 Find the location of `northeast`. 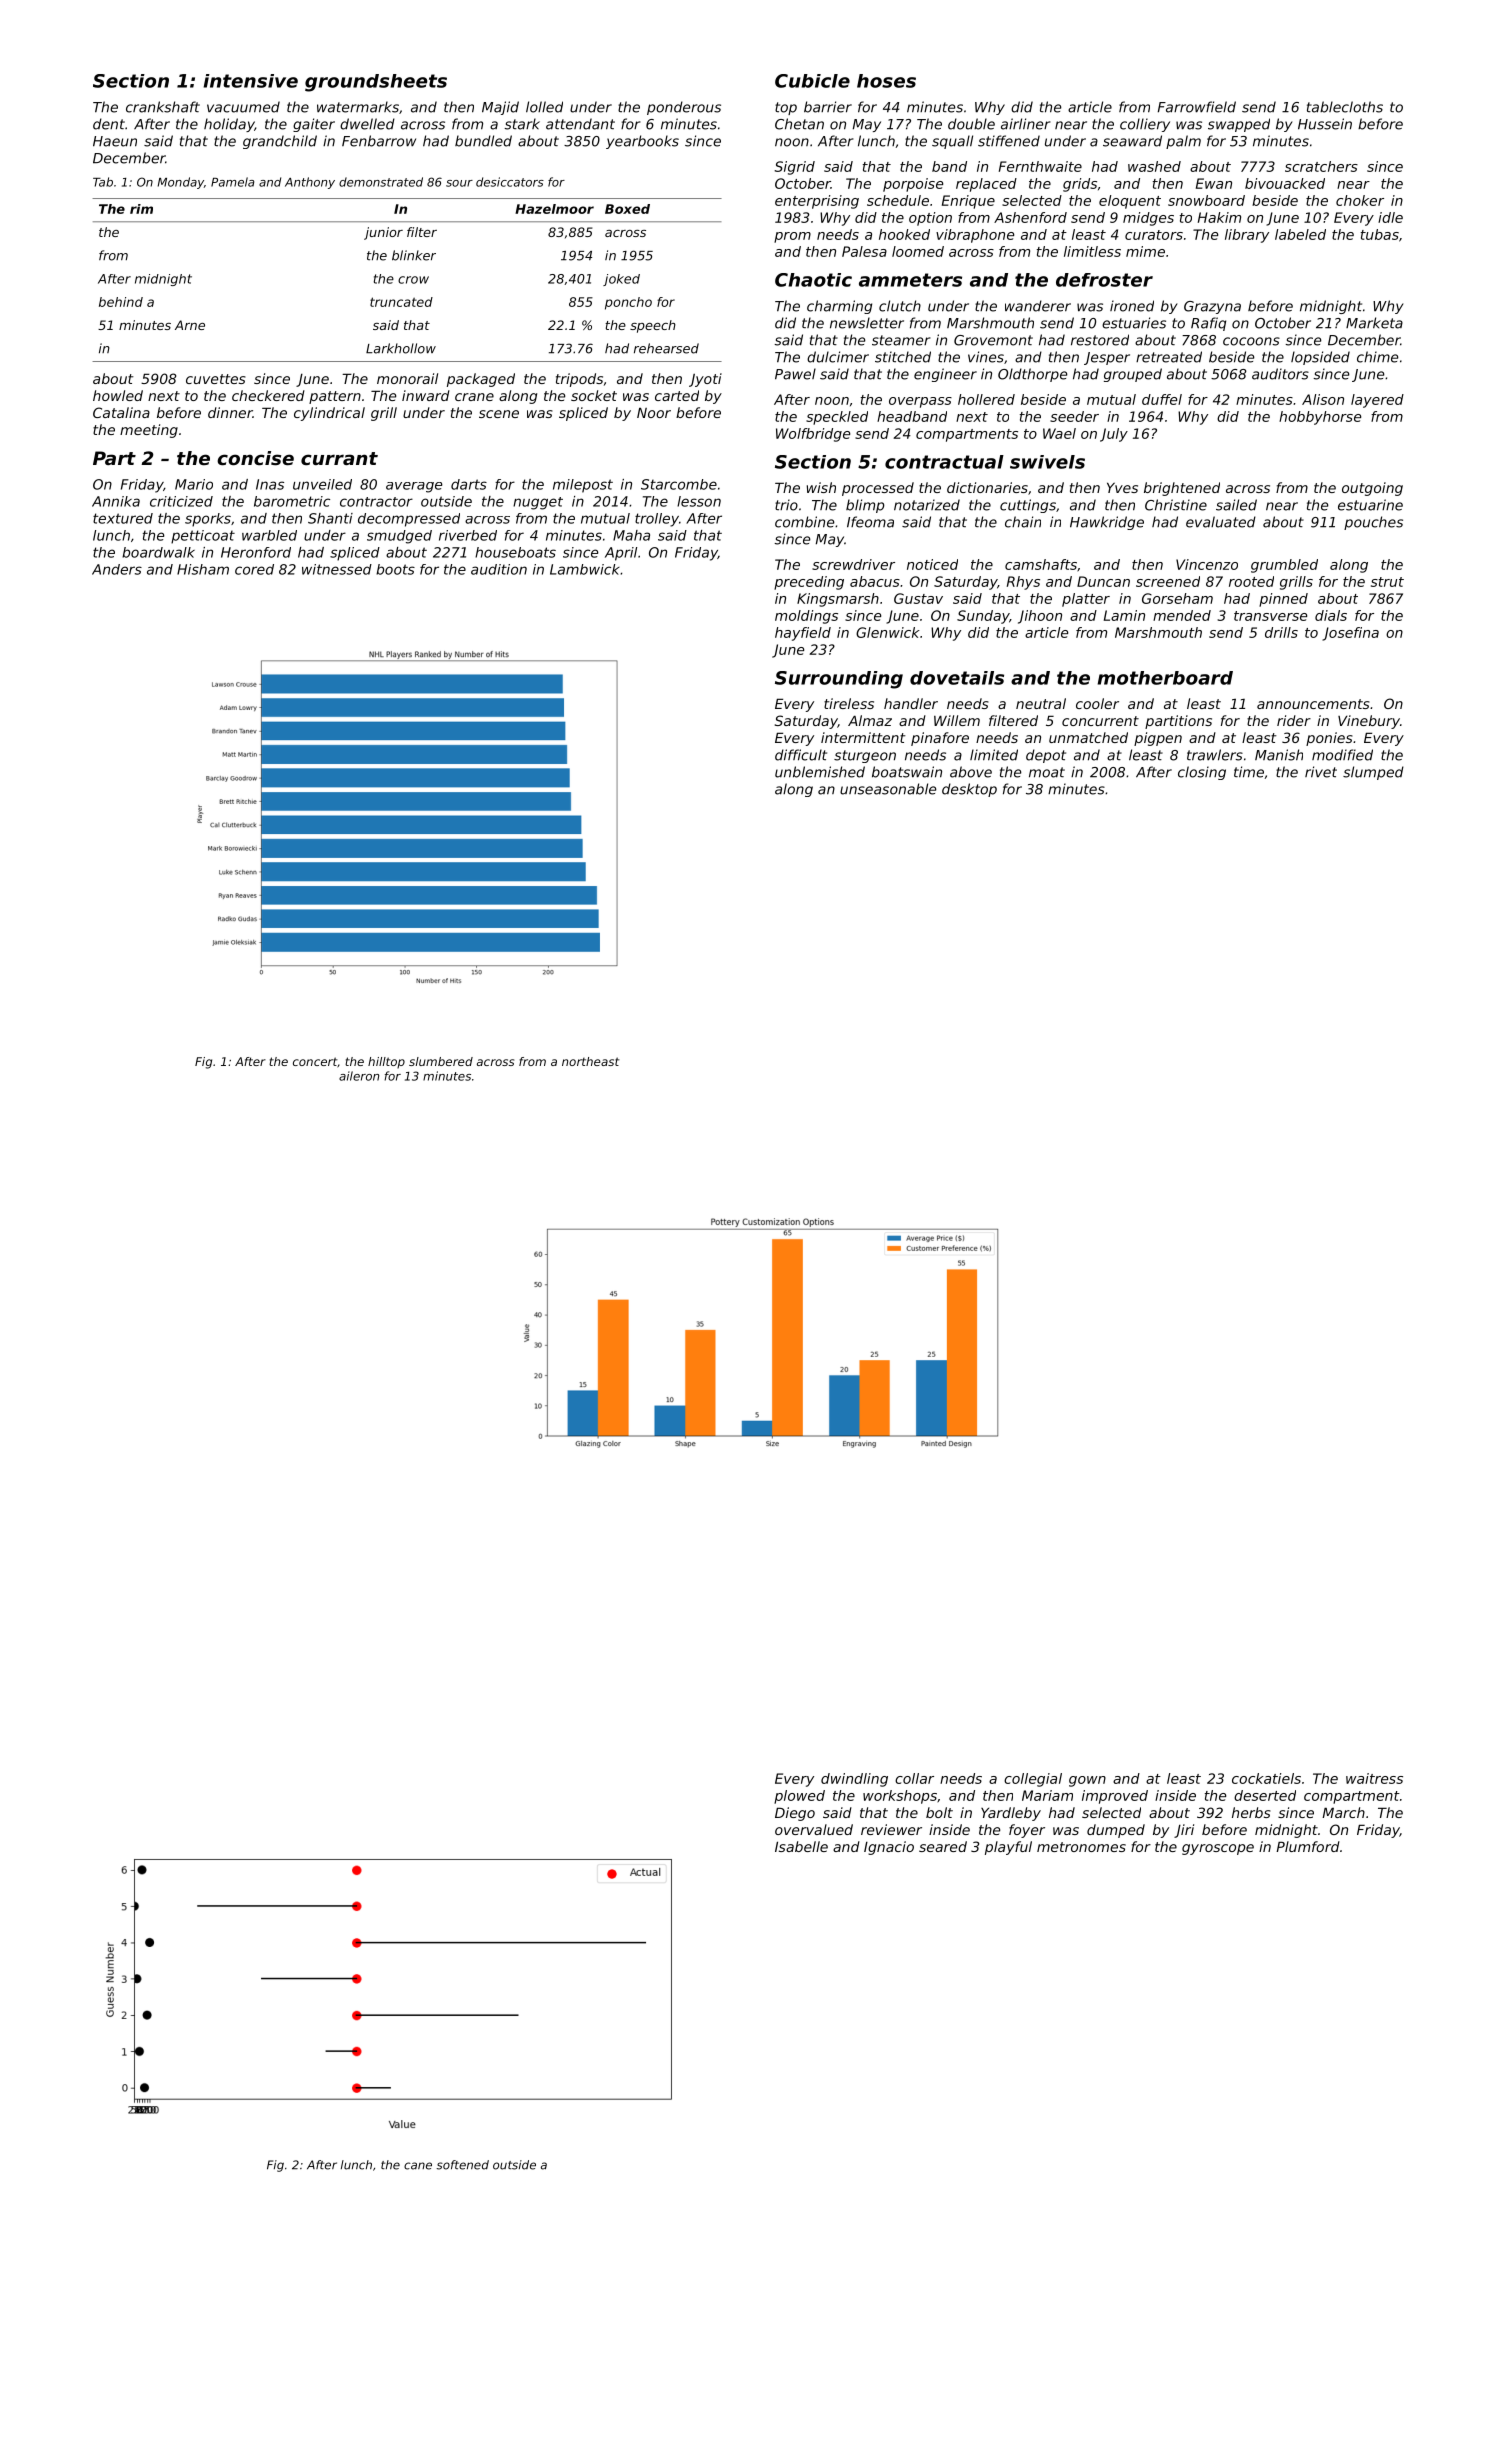

northeast is located at coordinates (591, 1061).
